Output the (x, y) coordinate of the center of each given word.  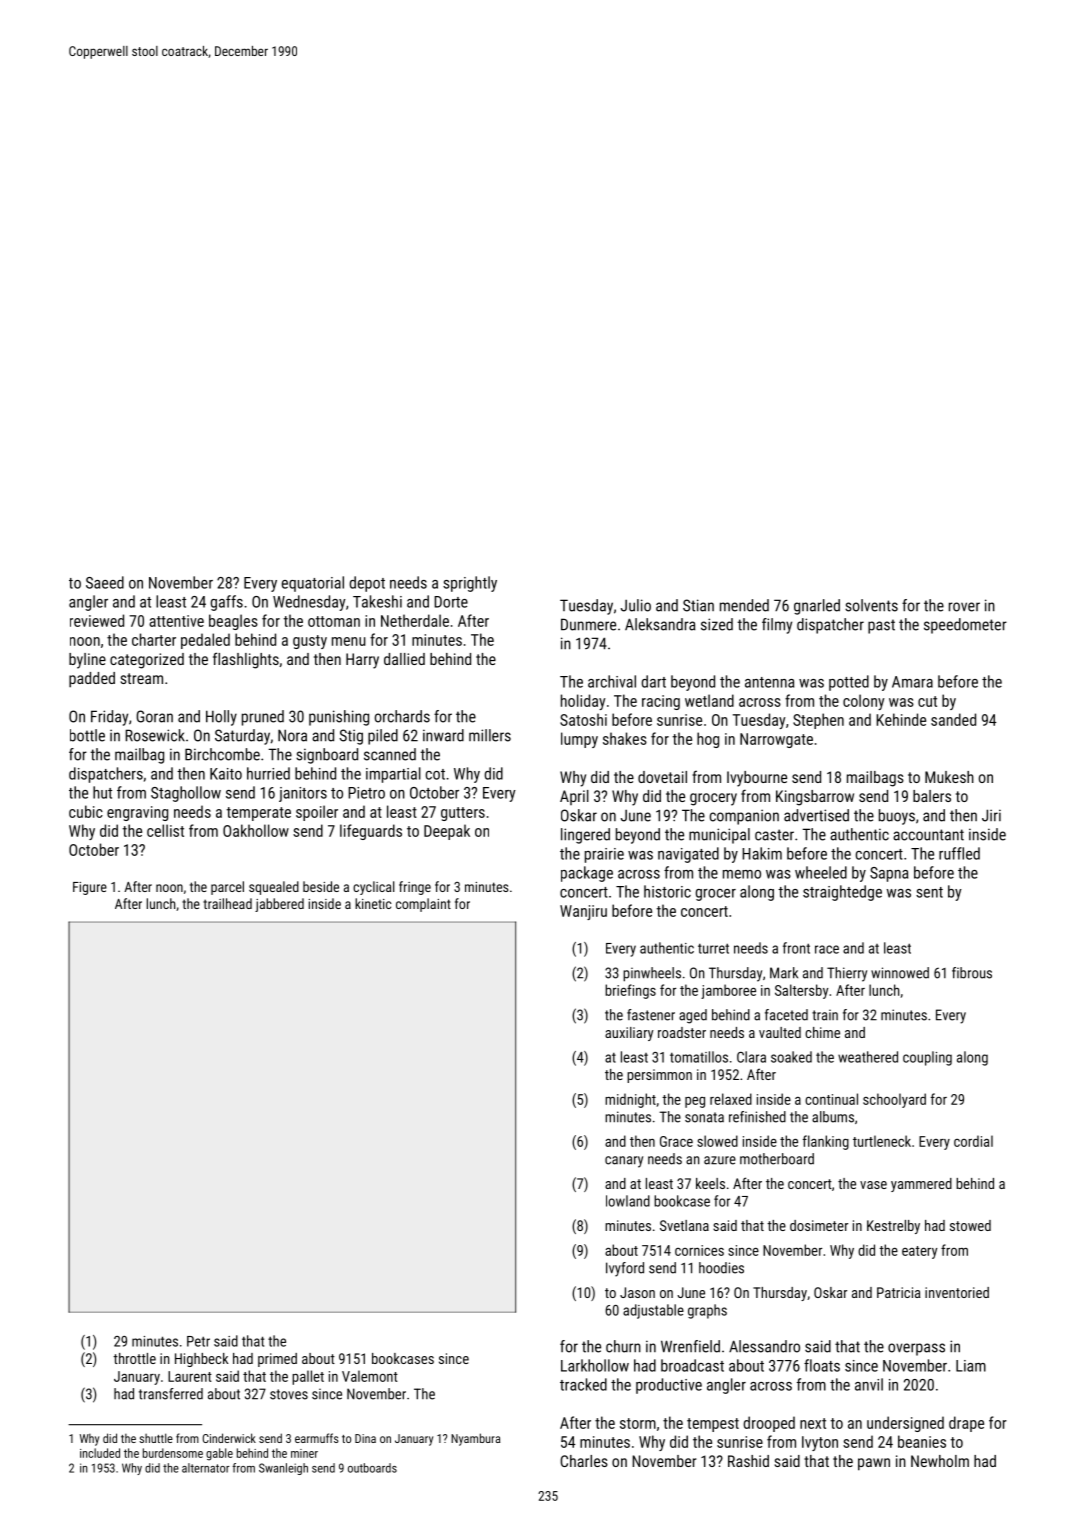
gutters (463, 814)
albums (833, 1117)
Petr (198, 1341)
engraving (137, 813)
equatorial (313, 584)
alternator (206, 1468)
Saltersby (801, 991)
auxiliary (629, 1034)
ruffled (959, 853)
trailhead (227, 903)
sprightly (470, 584)
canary (624, 1162)
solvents (871, 605)
